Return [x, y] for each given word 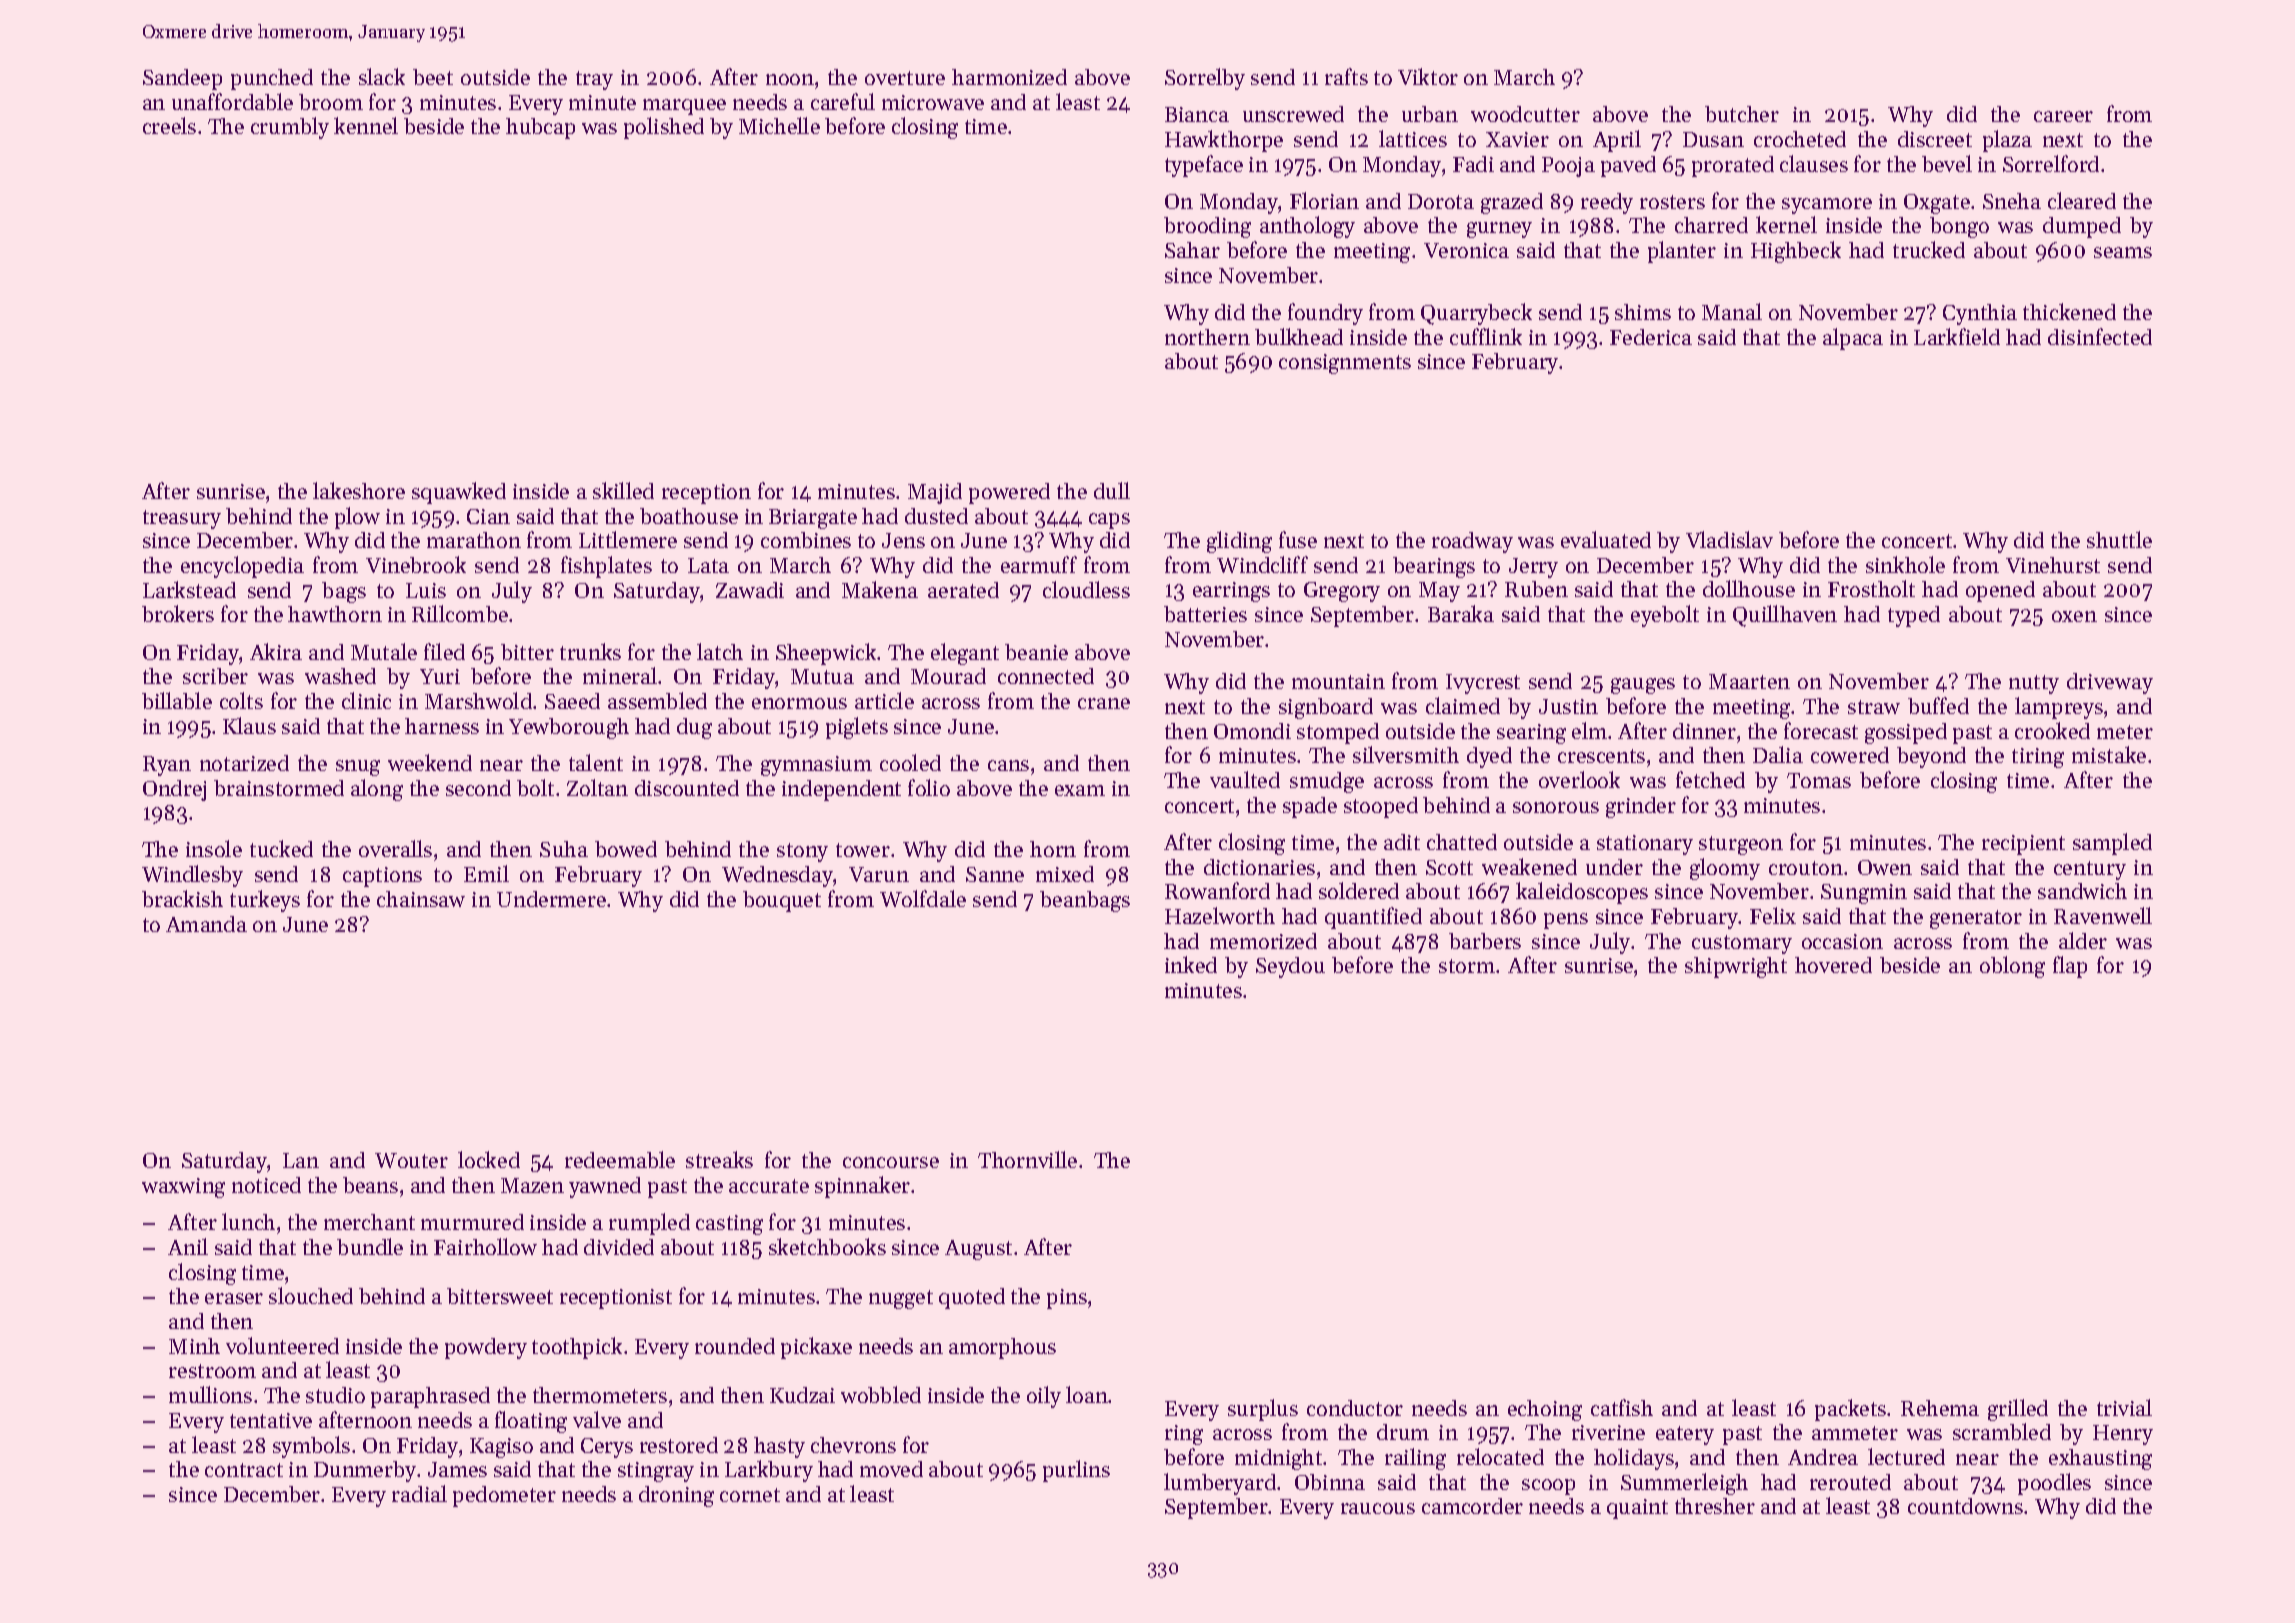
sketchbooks [827, 1246]
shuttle [2119, 539]
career [2063, 116]
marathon [474, 540]
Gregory [1342, 592]
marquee [684, 107]
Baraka [1461, 613]
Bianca [1197, 114]
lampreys [2059, 708]
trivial [2124, 1407]
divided [619, 1247]
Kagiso [501, 1448]
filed [444, 651]
